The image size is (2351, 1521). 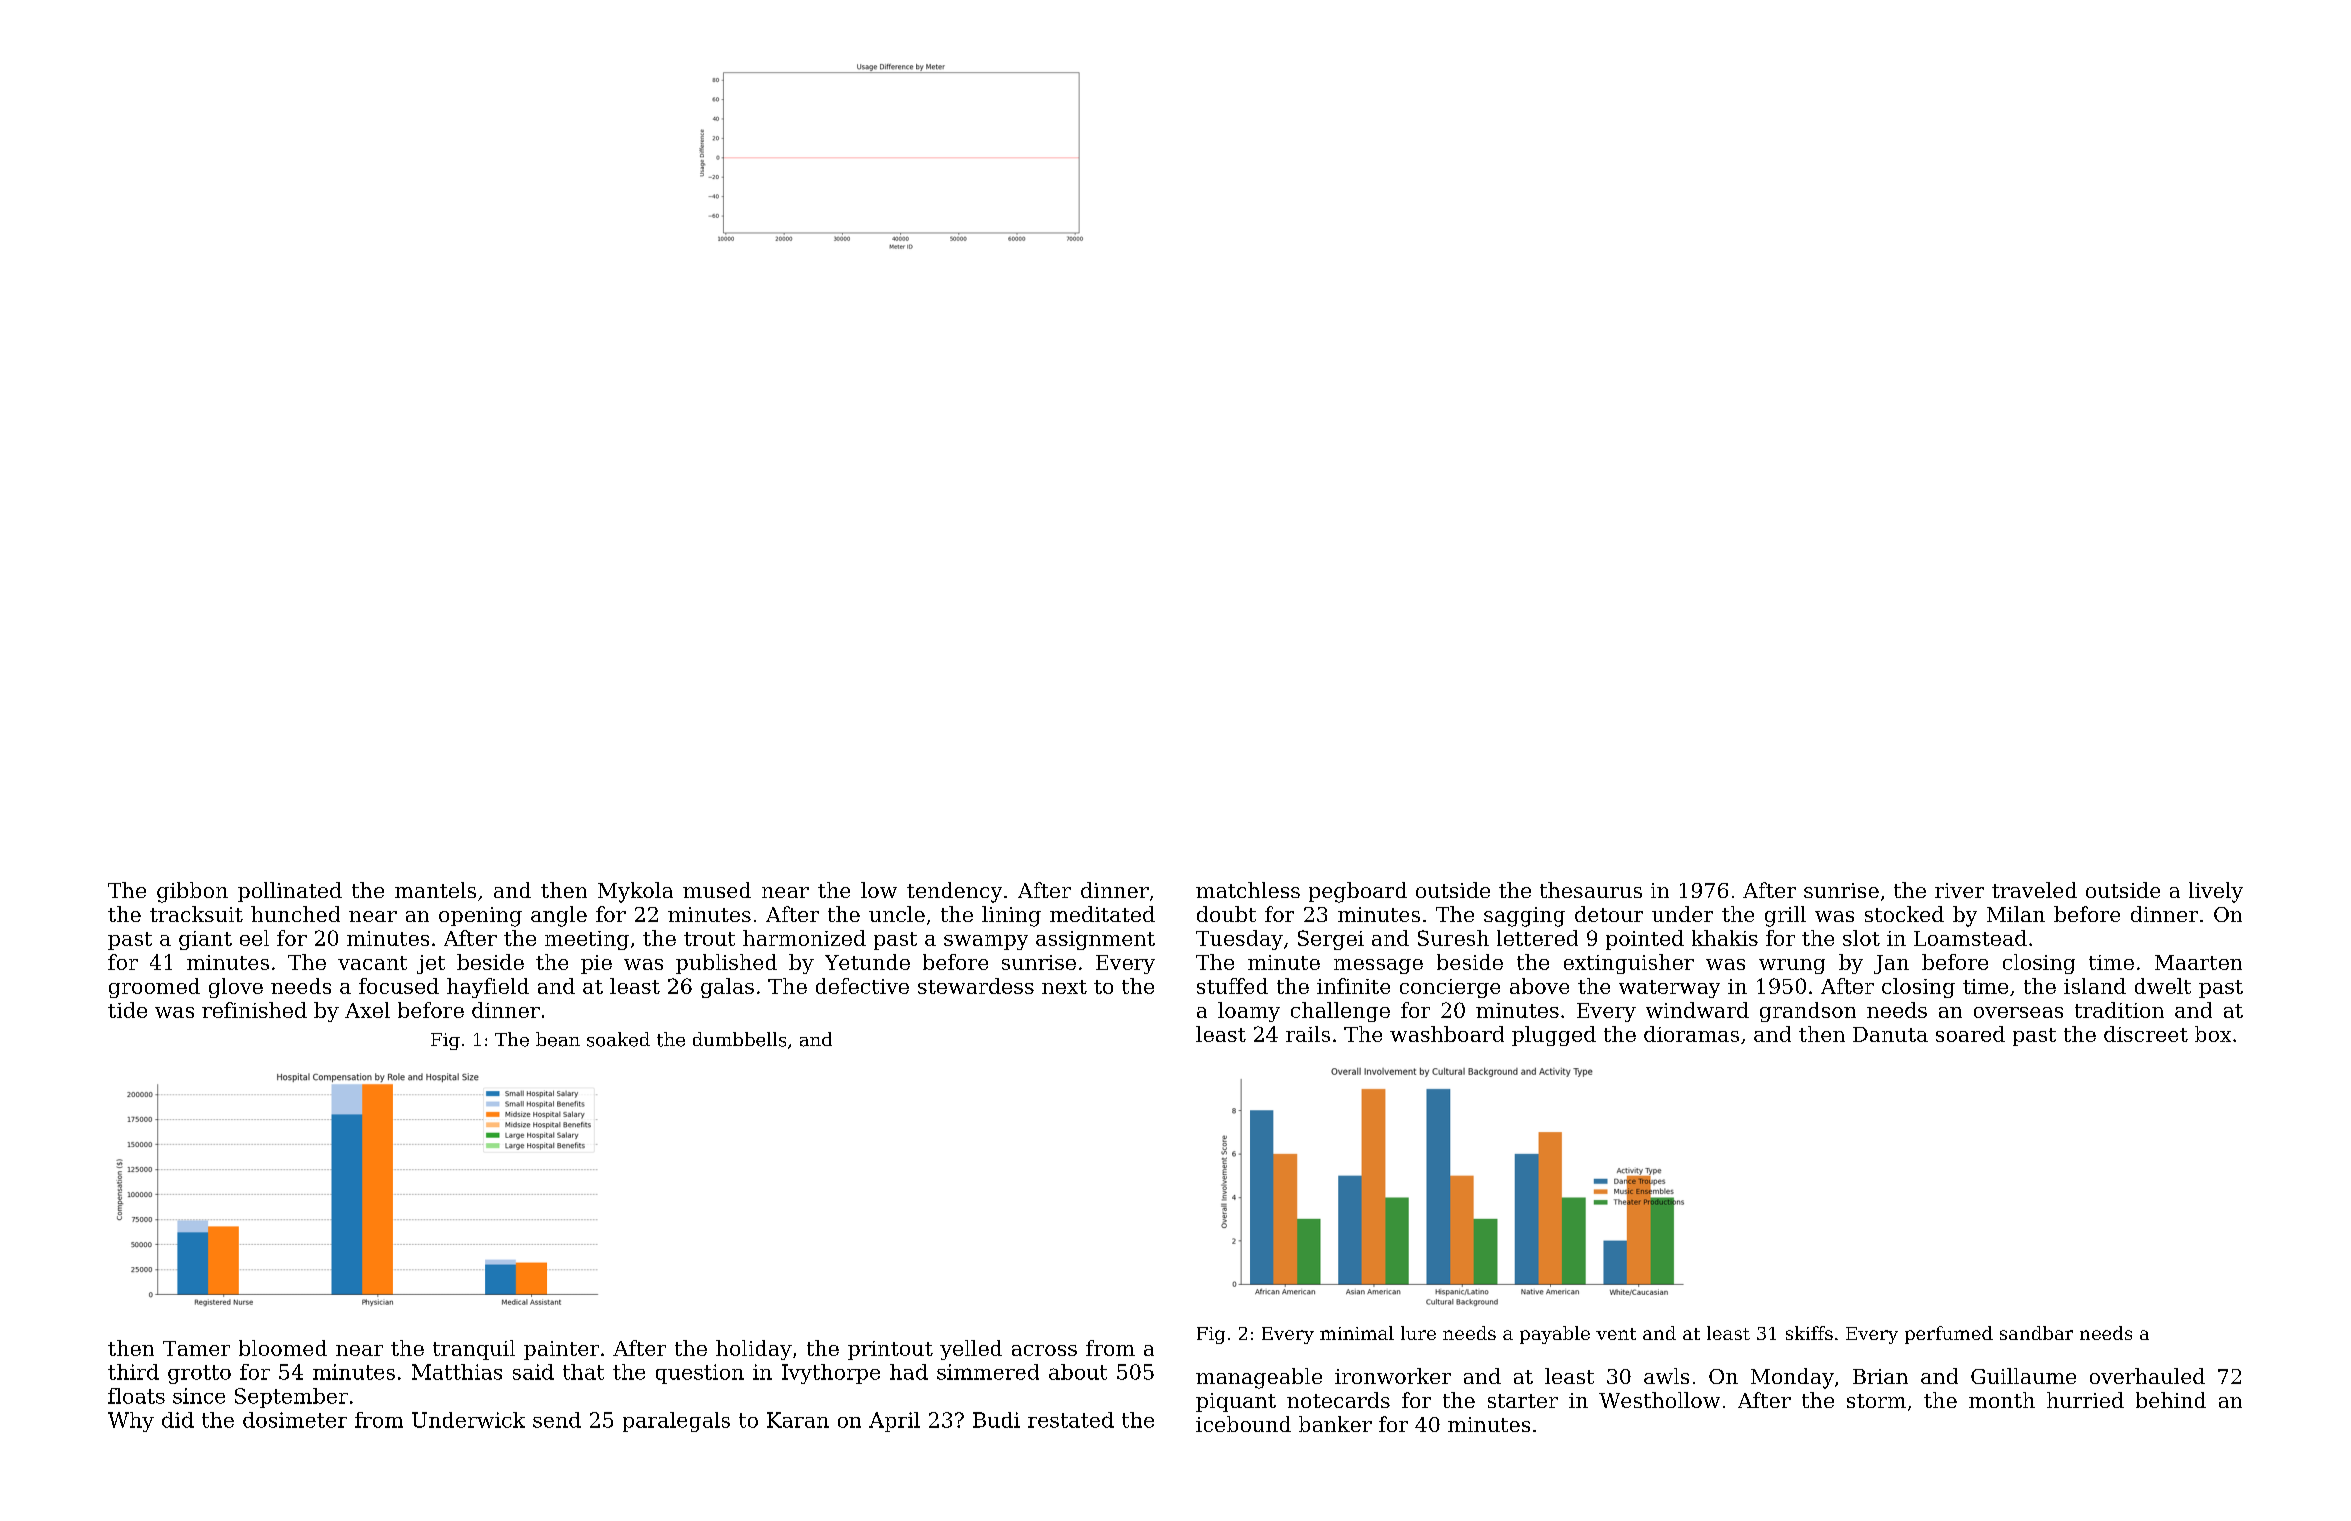 I want to click on vacant, so click(x=372, y=963).
